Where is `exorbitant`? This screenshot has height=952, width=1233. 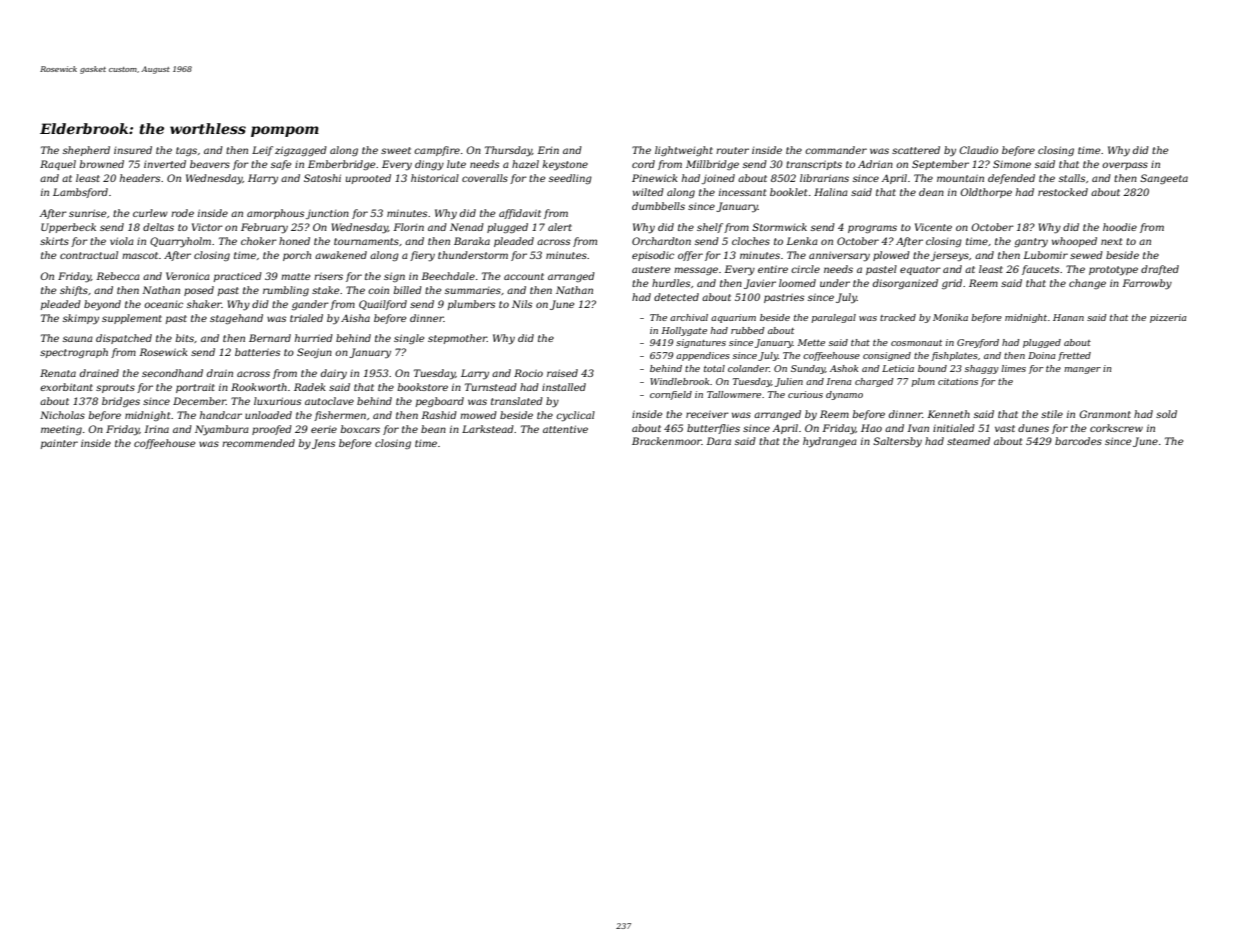
exorbitant is located at coordinates (66, 387).
